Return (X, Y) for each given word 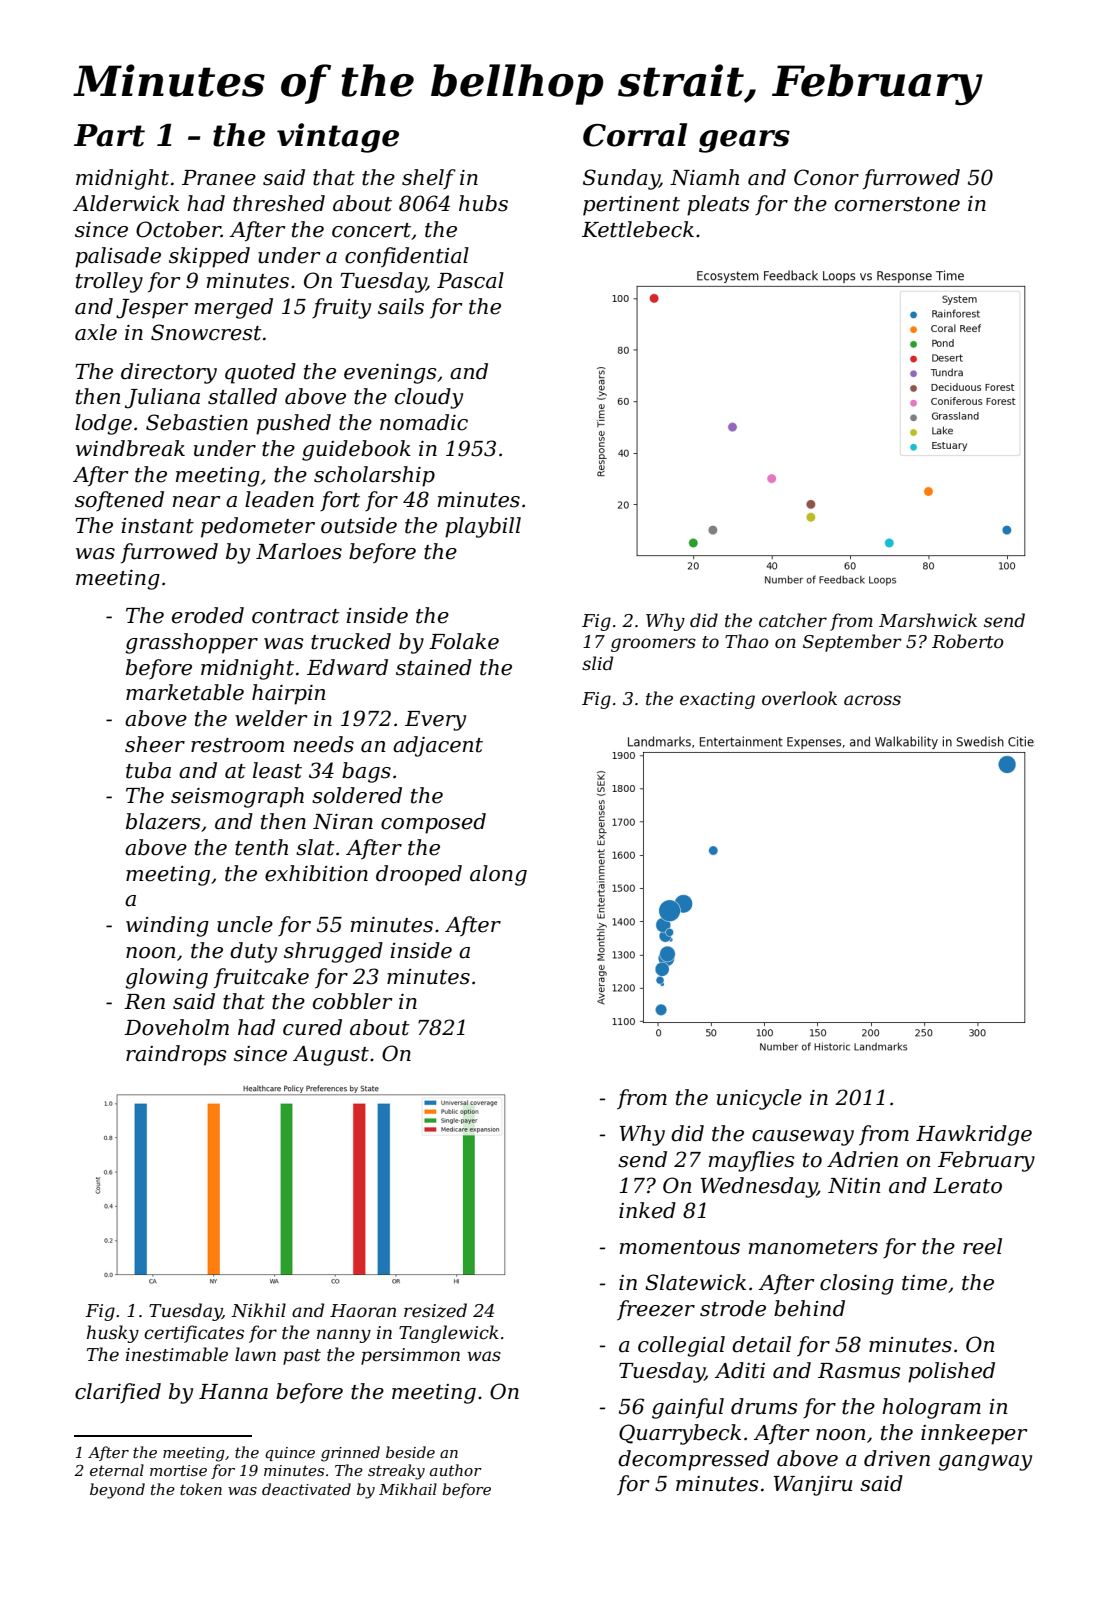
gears (744, 141)
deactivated (306, 1489)
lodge (103, 424)
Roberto (968, 641)
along (498, 875)
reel (982, 1246)
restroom (237, 745)
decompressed (693, 1460)
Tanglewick (449, 1334)
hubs (483, 203)
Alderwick (126, 203)
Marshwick (928, 620)
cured (312, 1027)
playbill (483, 527)
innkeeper (974, 1434)
